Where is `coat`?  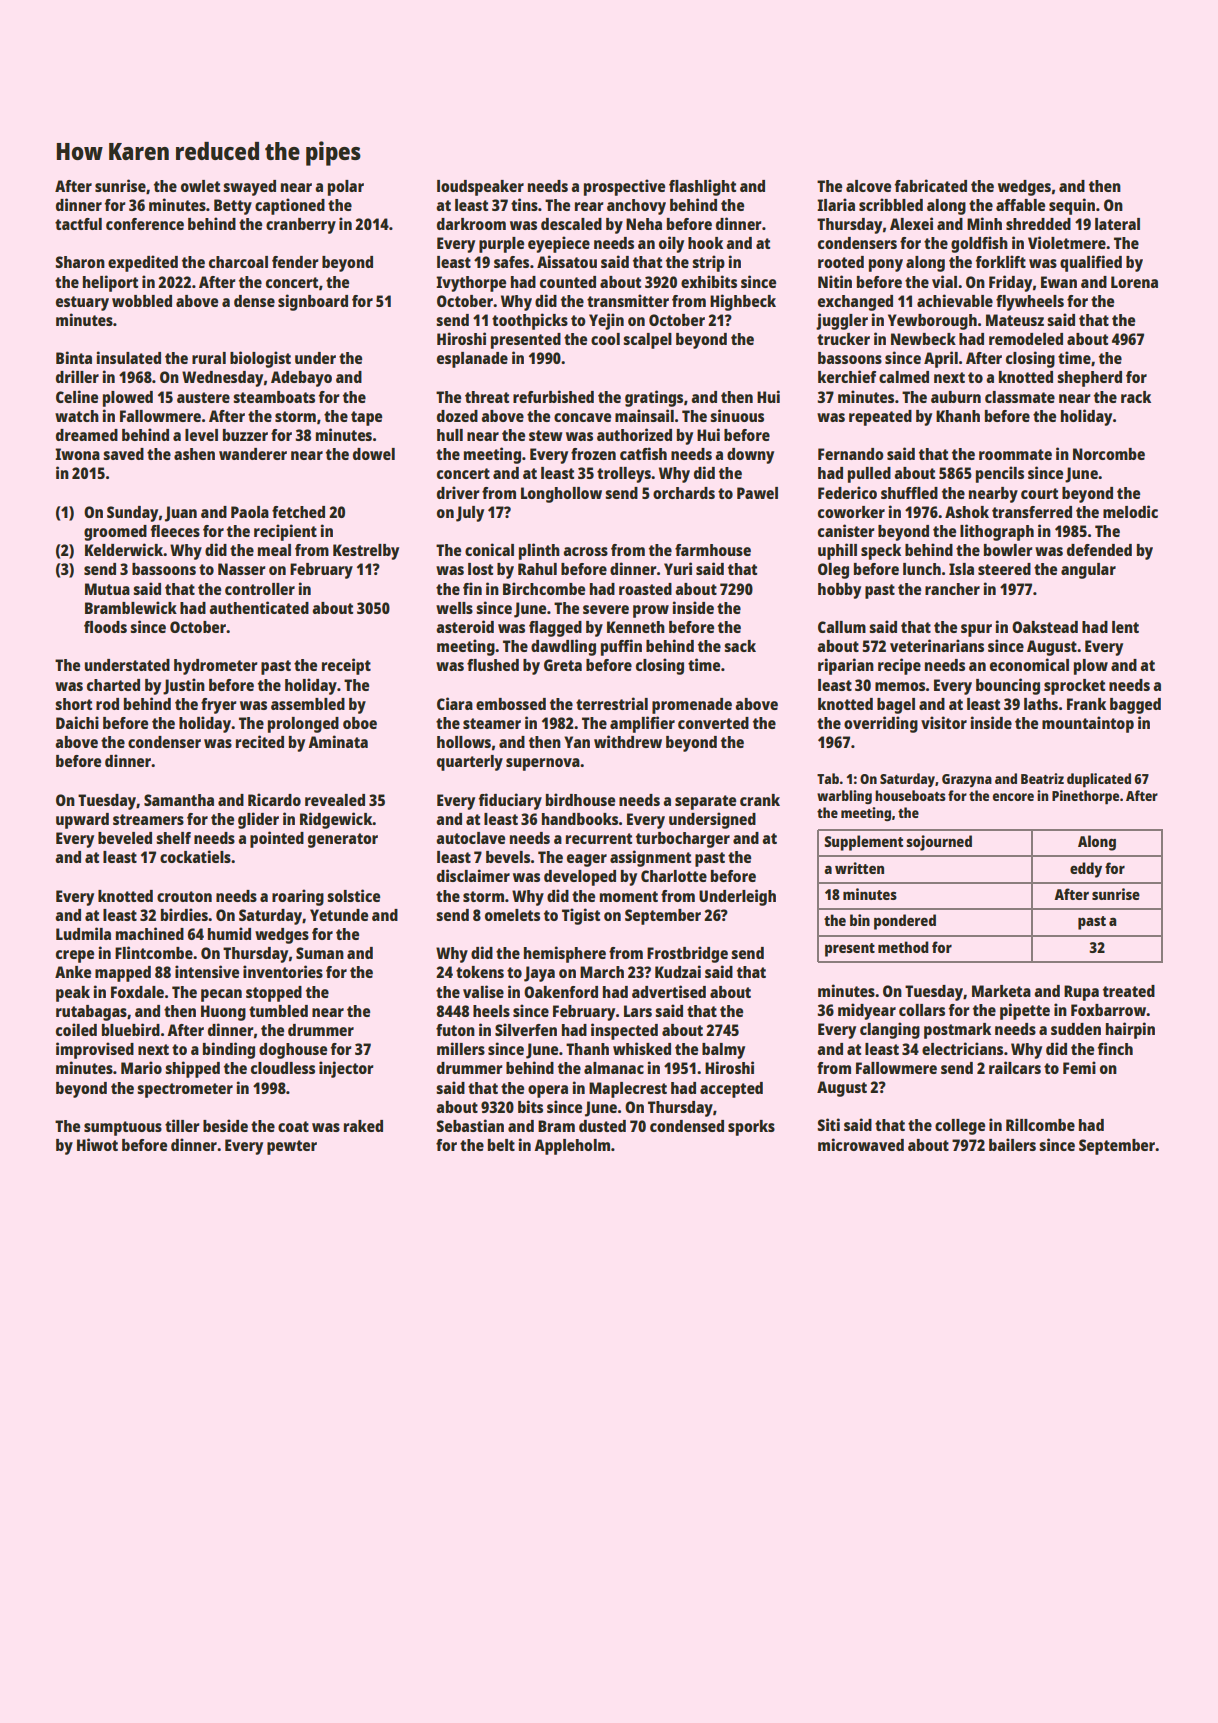
coat is located at coordinates (293, 1126).
